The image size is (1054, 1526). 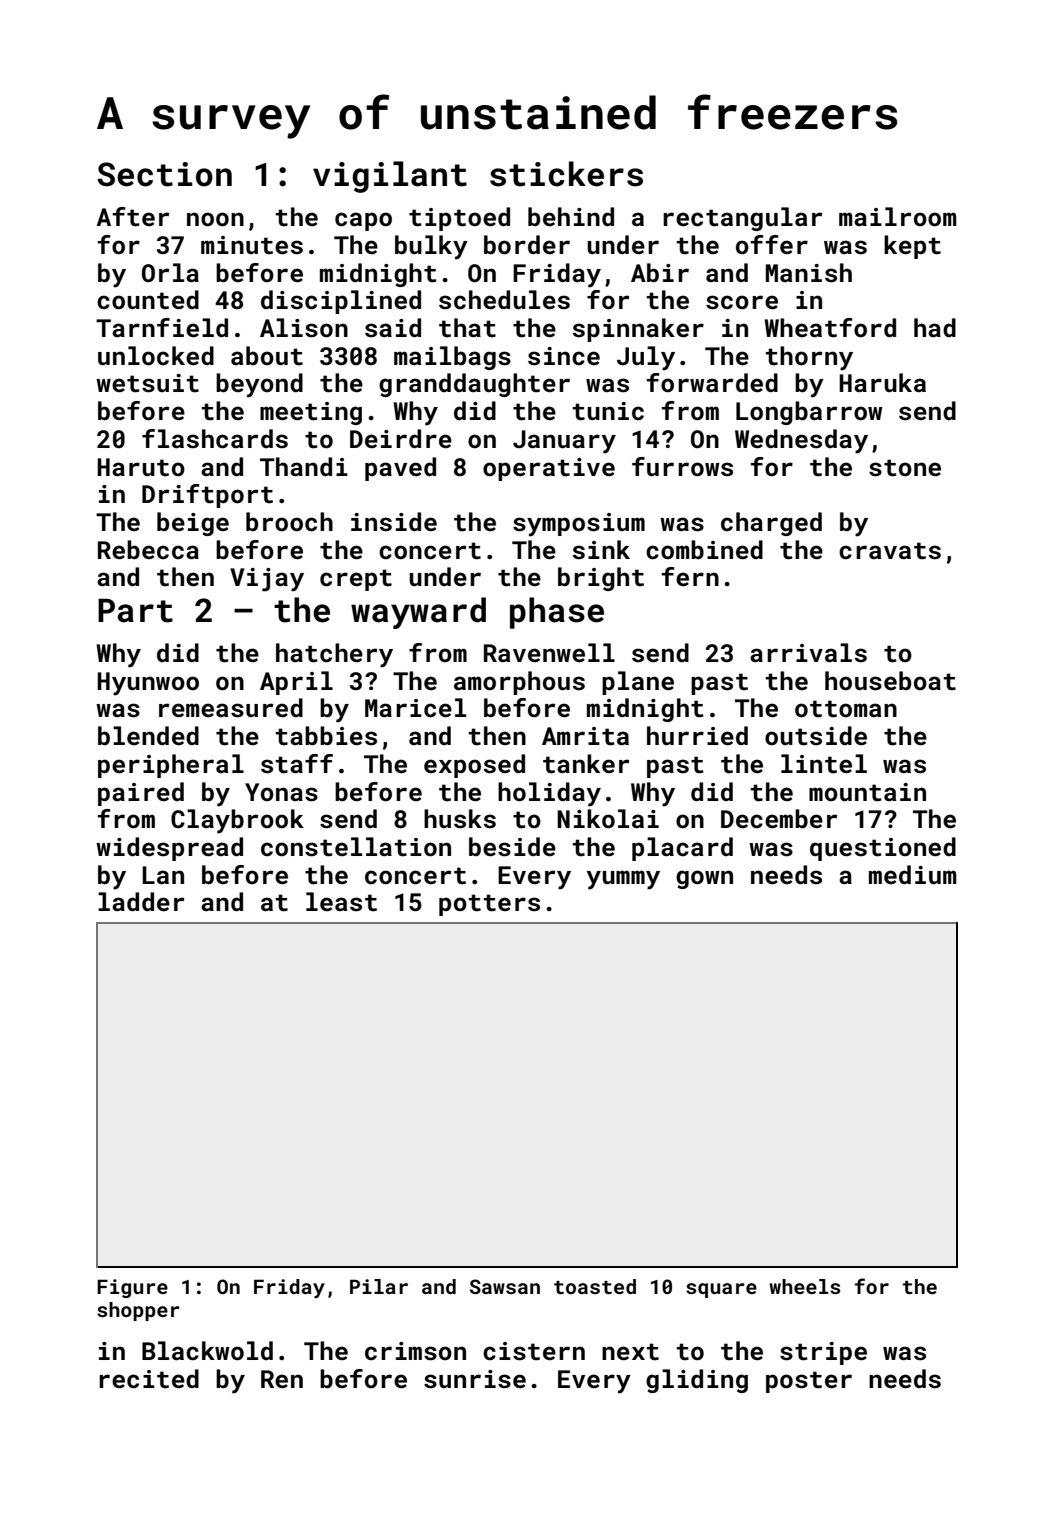 What do you see at coordinates (311, 413) in the image?
I see `meeting` at bounding box center [311, 413].
